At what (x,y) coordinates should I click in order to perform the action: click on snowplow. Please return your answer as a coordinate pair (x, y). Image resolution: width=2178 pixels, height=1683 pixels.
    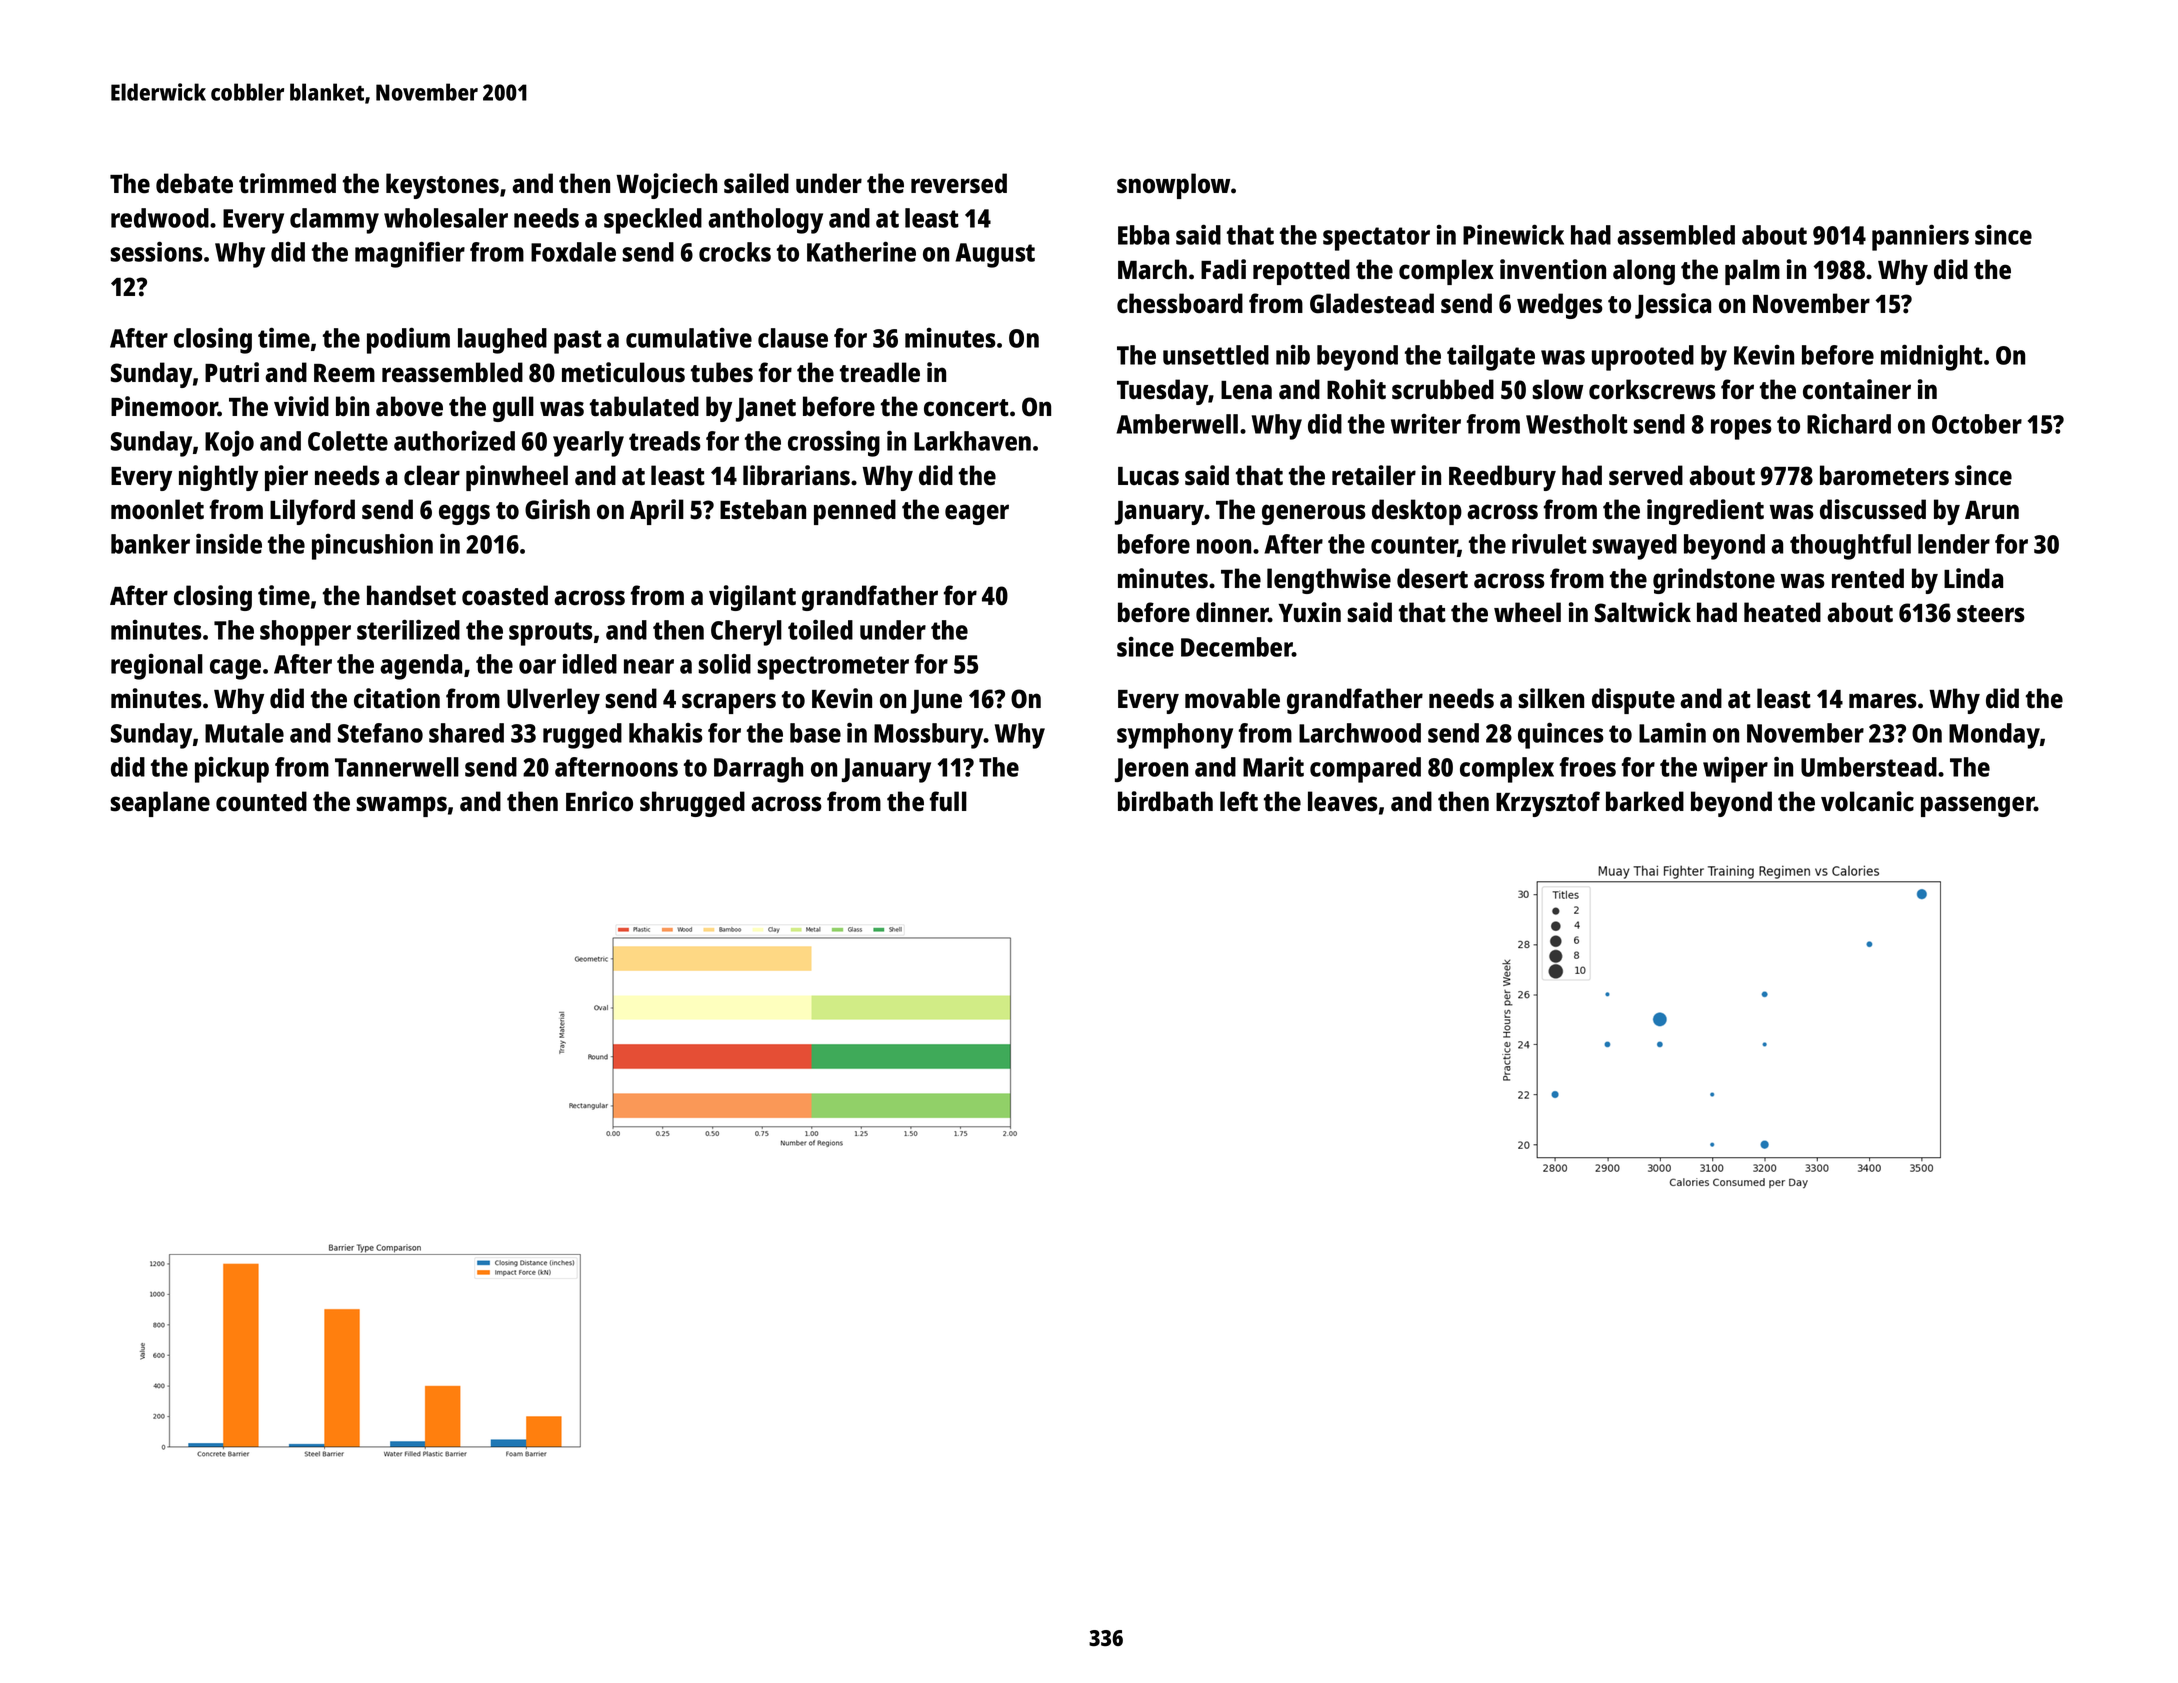
    Looking at the image, I should click on (1174, 186).
